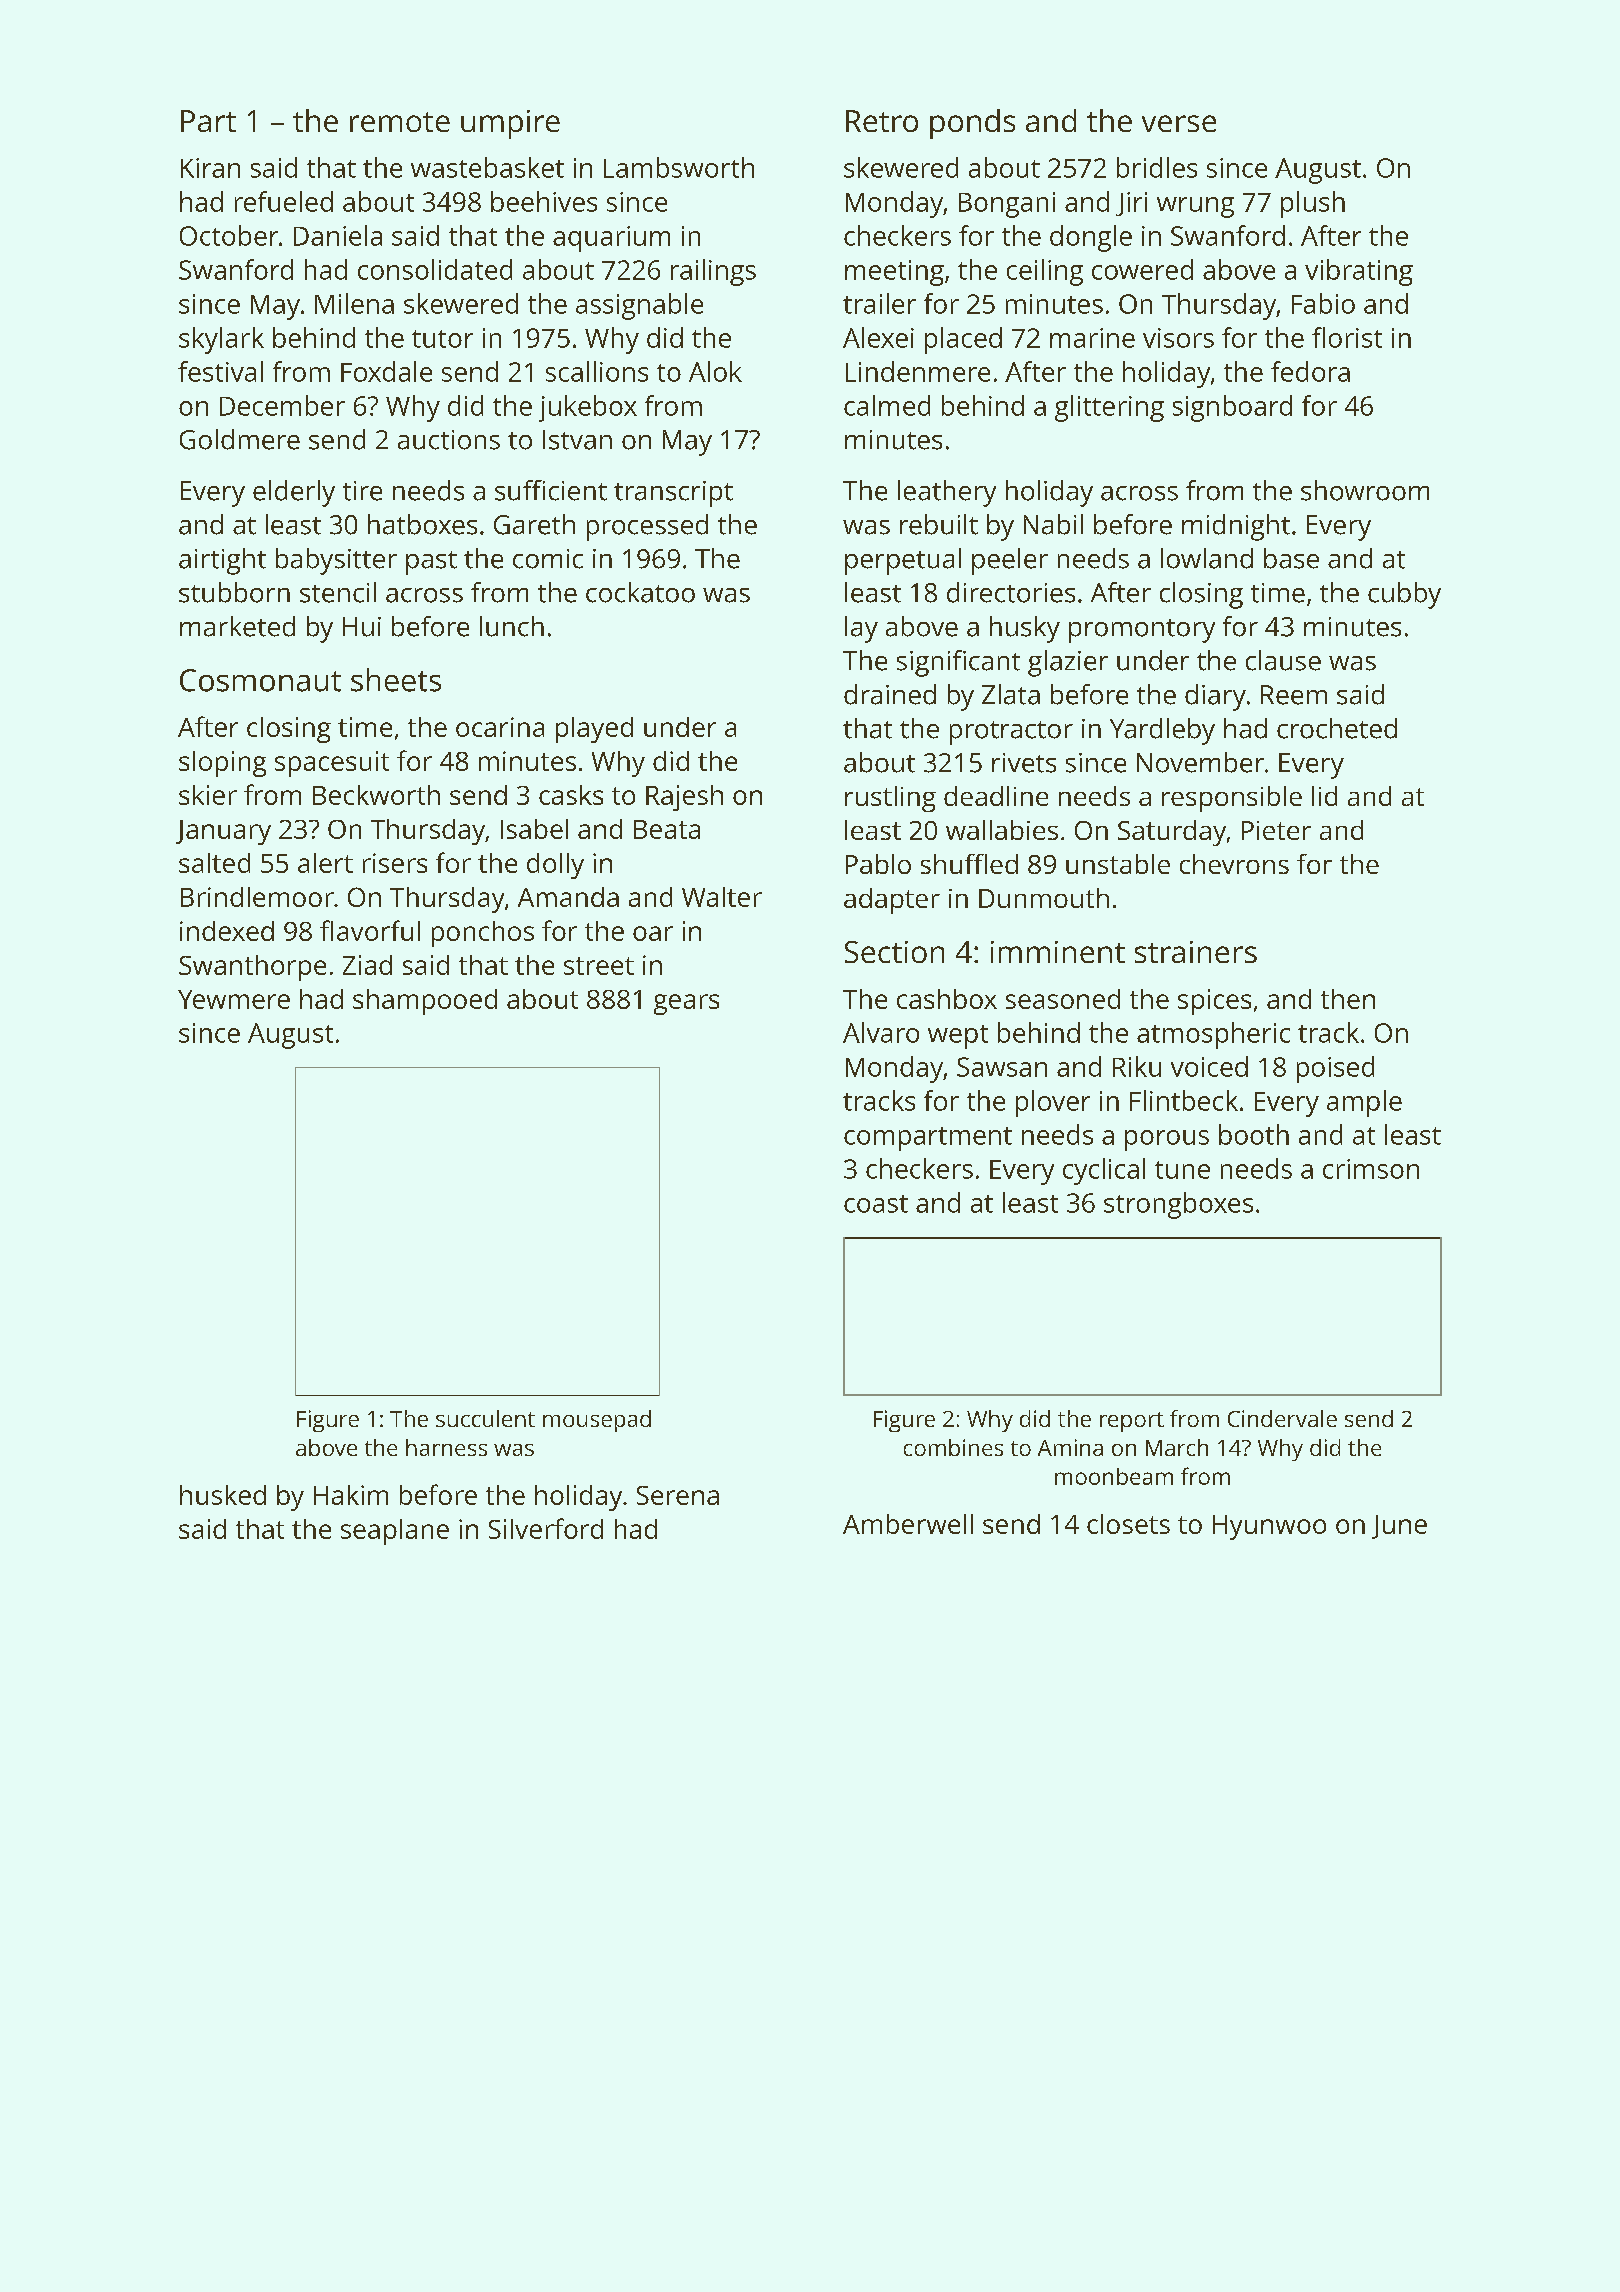 This screenshot has height=2292, width=1620. Describe the element at coordinates (1179, 123) in the screenshot. I see `verse` at that location.
